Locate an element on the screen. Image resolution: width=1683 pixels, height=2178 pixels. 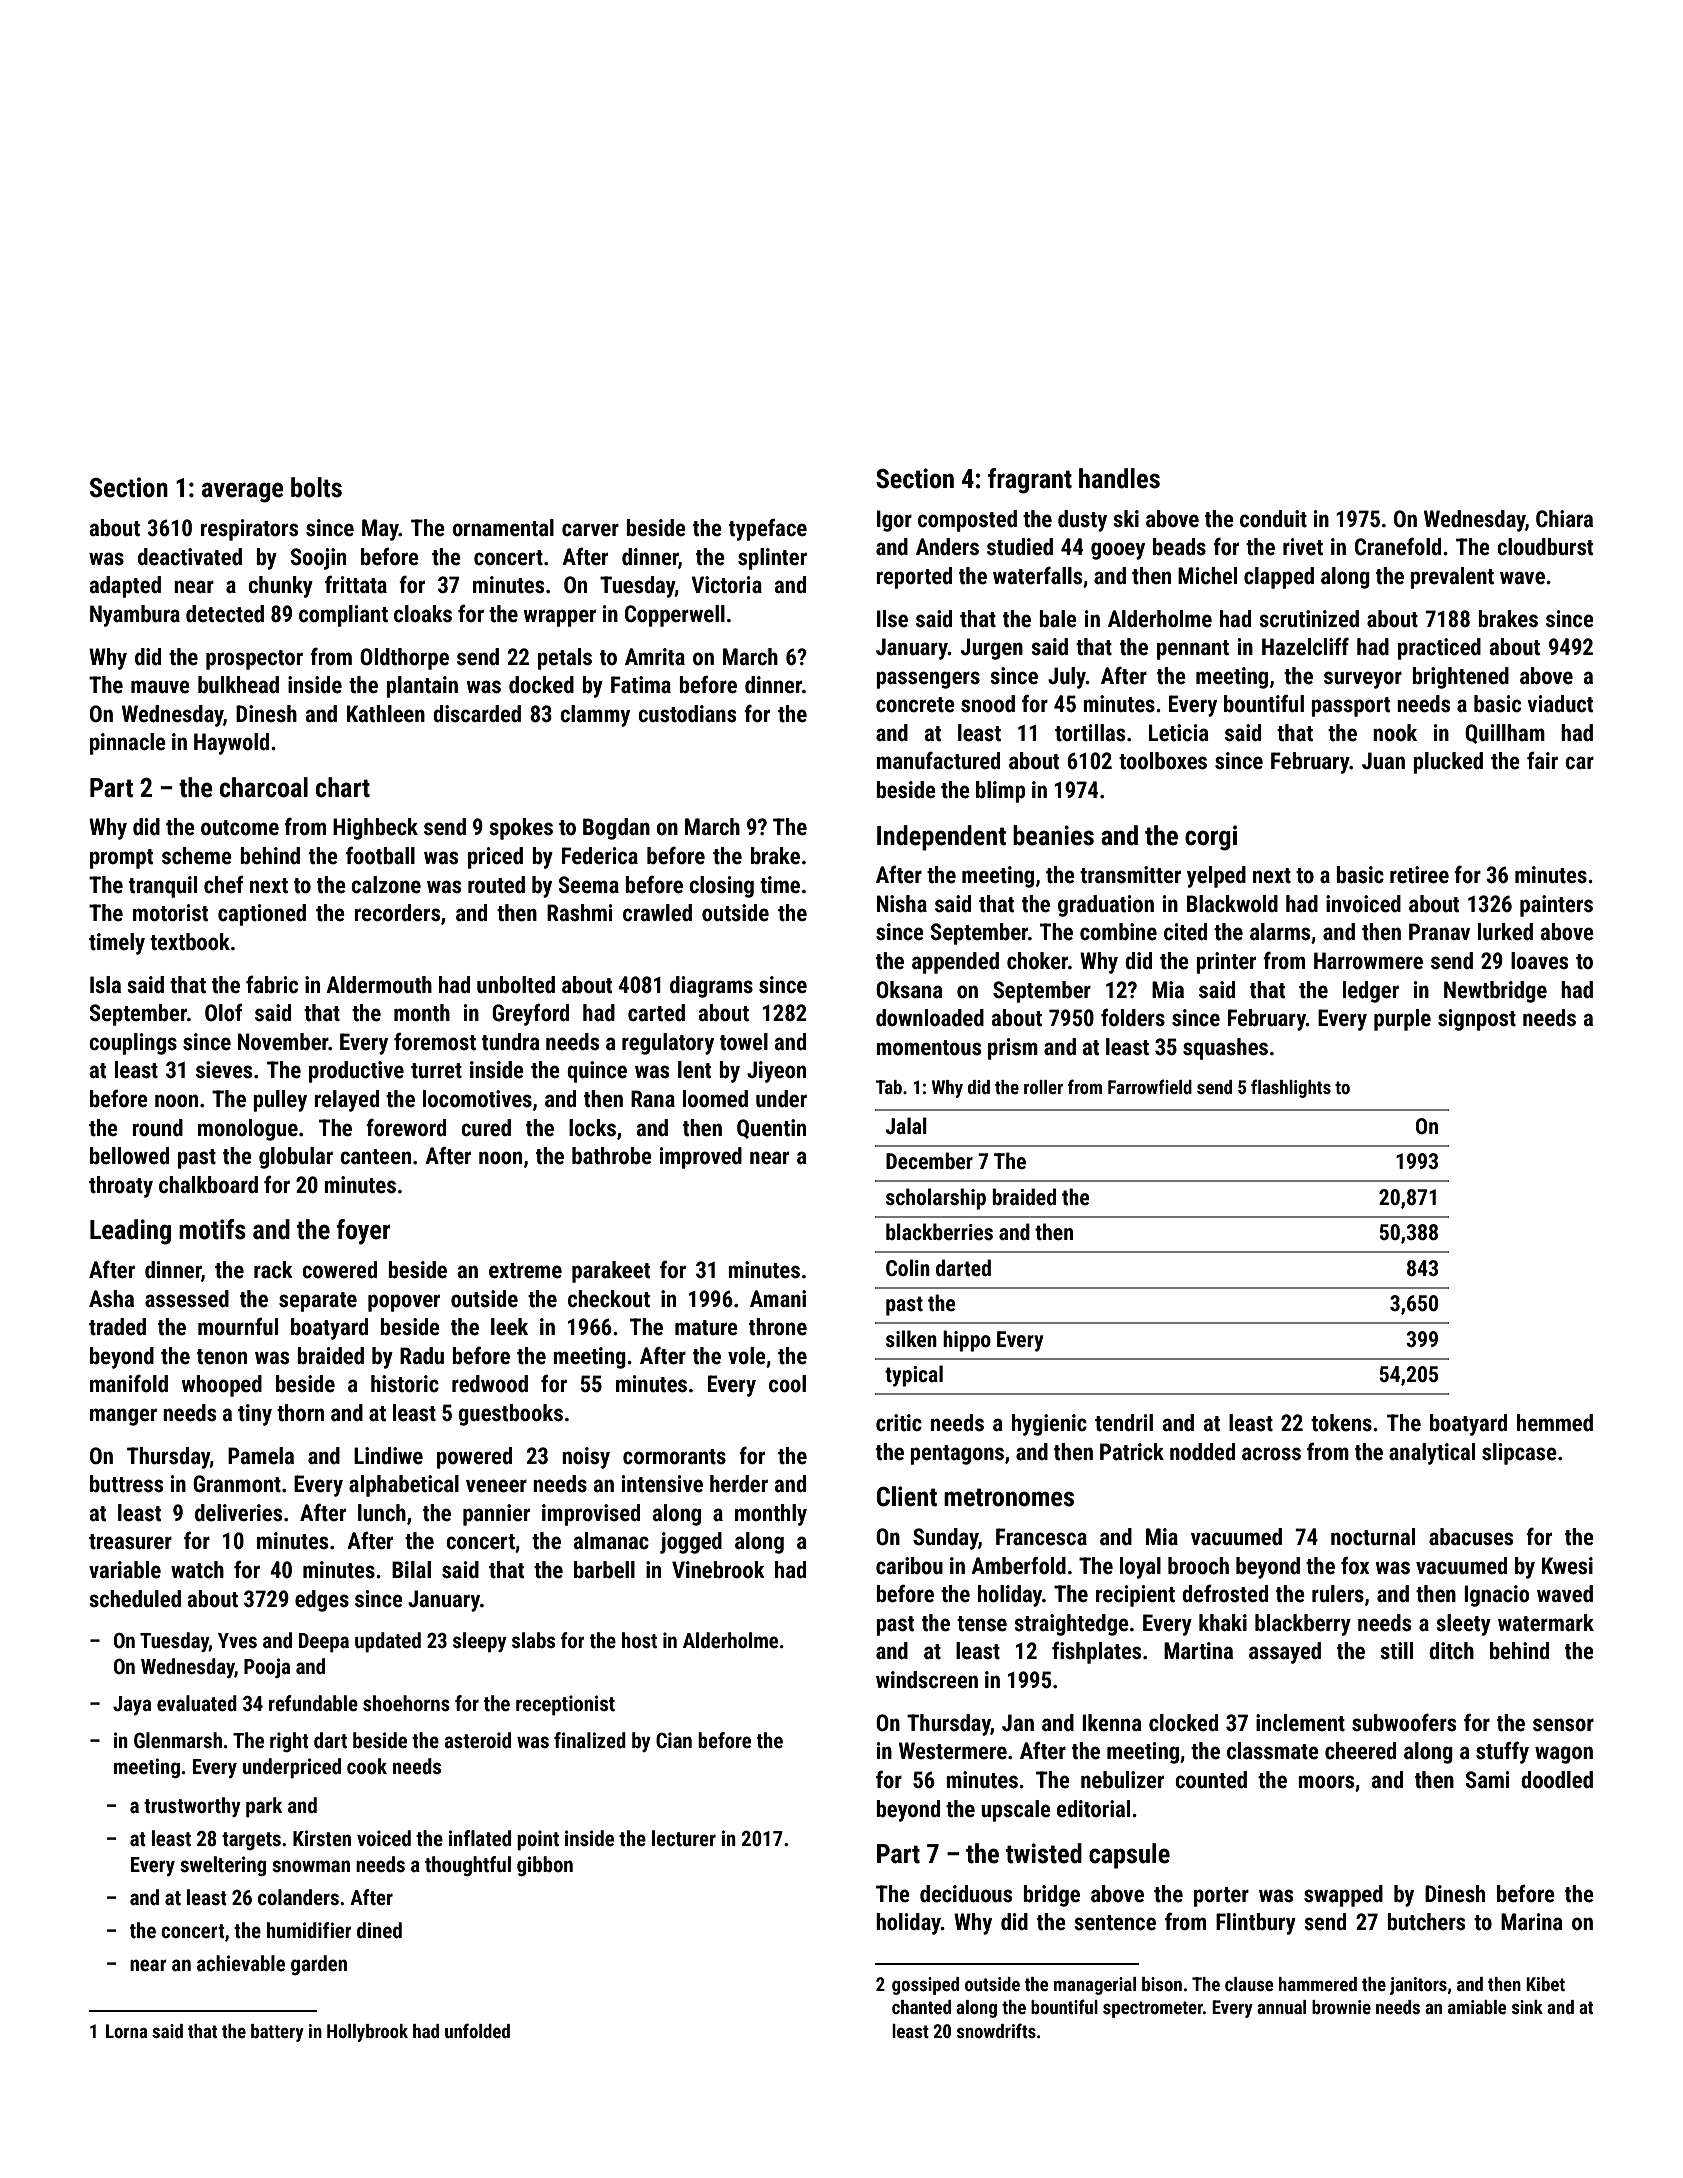
adapted is located at coordinates (125, 587).
